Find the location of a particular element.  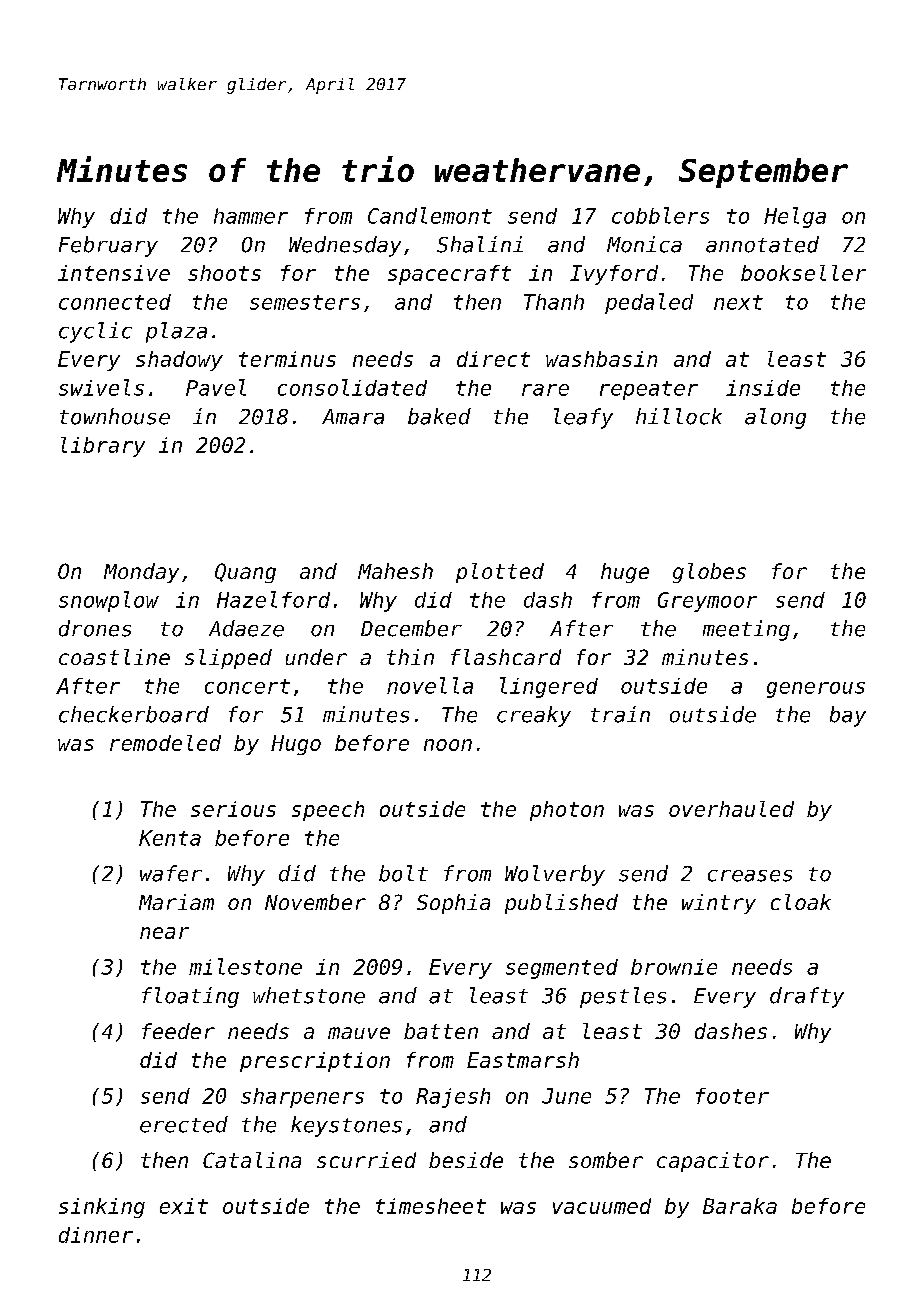

Adaeze is located at coordinates (246, 628).
